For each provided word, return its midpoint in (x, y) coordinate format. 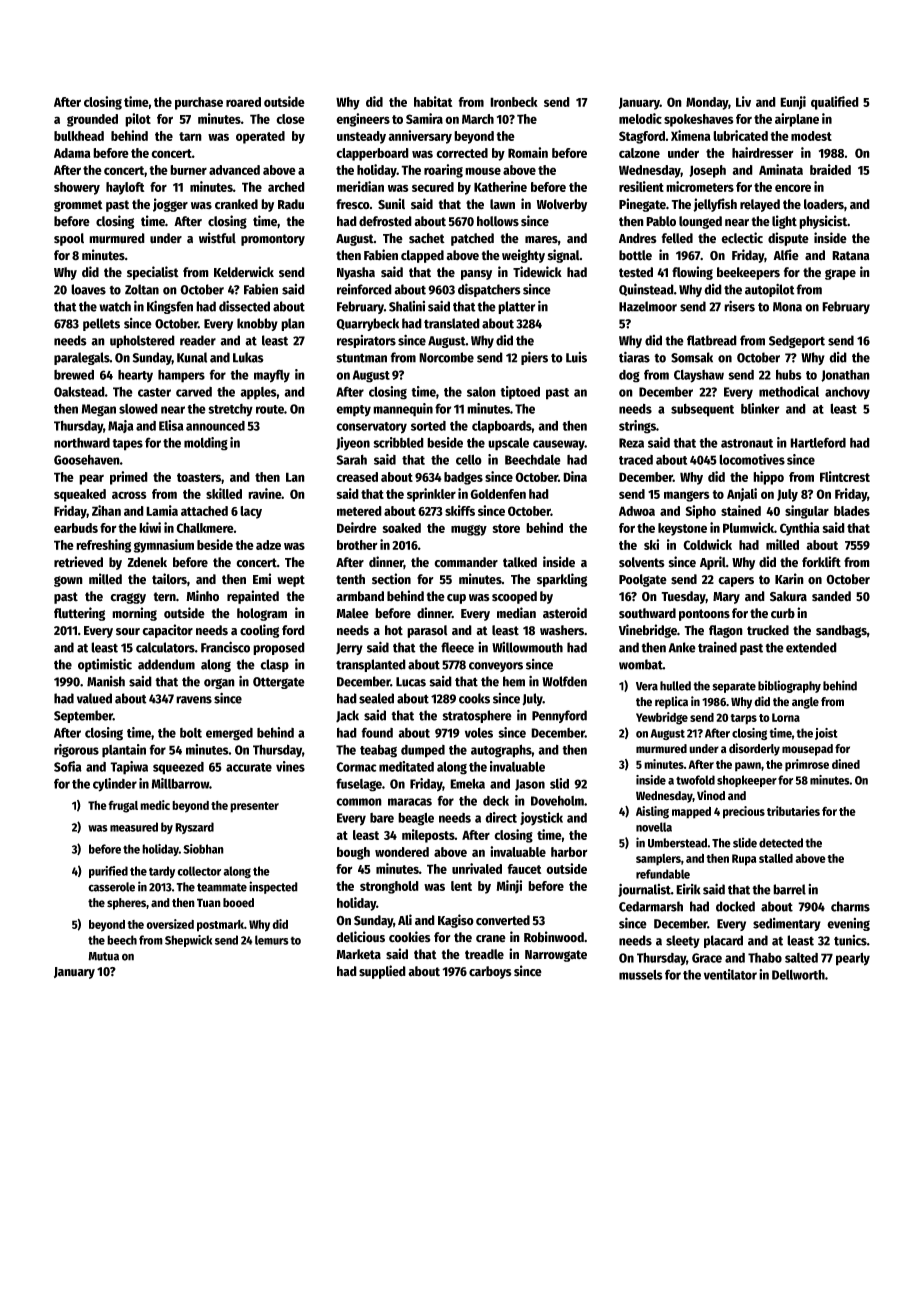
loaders (824, 204)
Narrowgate (556, 956)
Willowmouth (527, 647)
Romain (528, 152)
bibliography (789, 686)
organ (219, 683)
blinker (760, 408)
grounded (92, 120)
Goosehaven (87, 459)
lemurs (272, 940)
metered (359, 511)
